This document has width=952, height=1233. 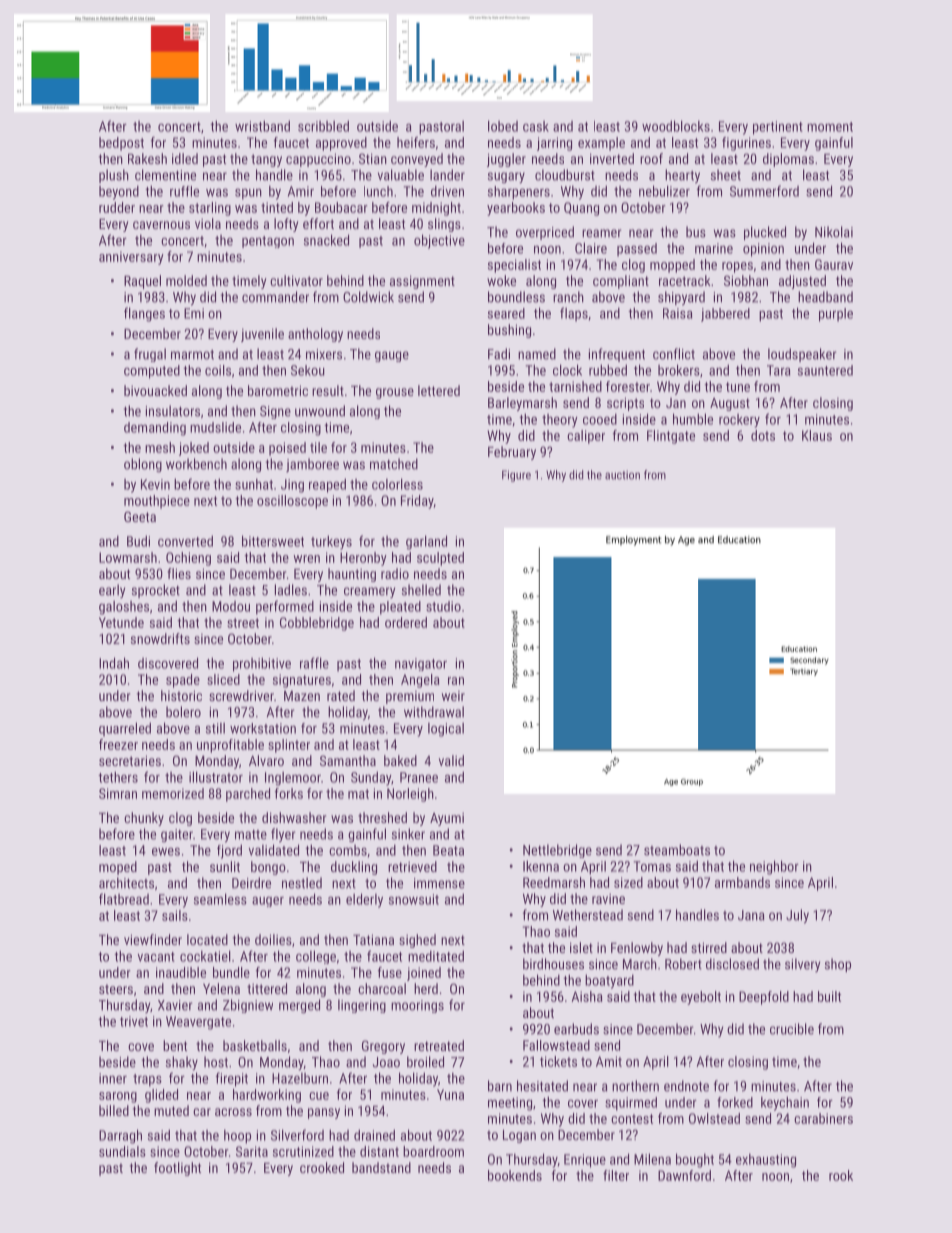 I want to click on reaped, so click(x=327, y=485).
